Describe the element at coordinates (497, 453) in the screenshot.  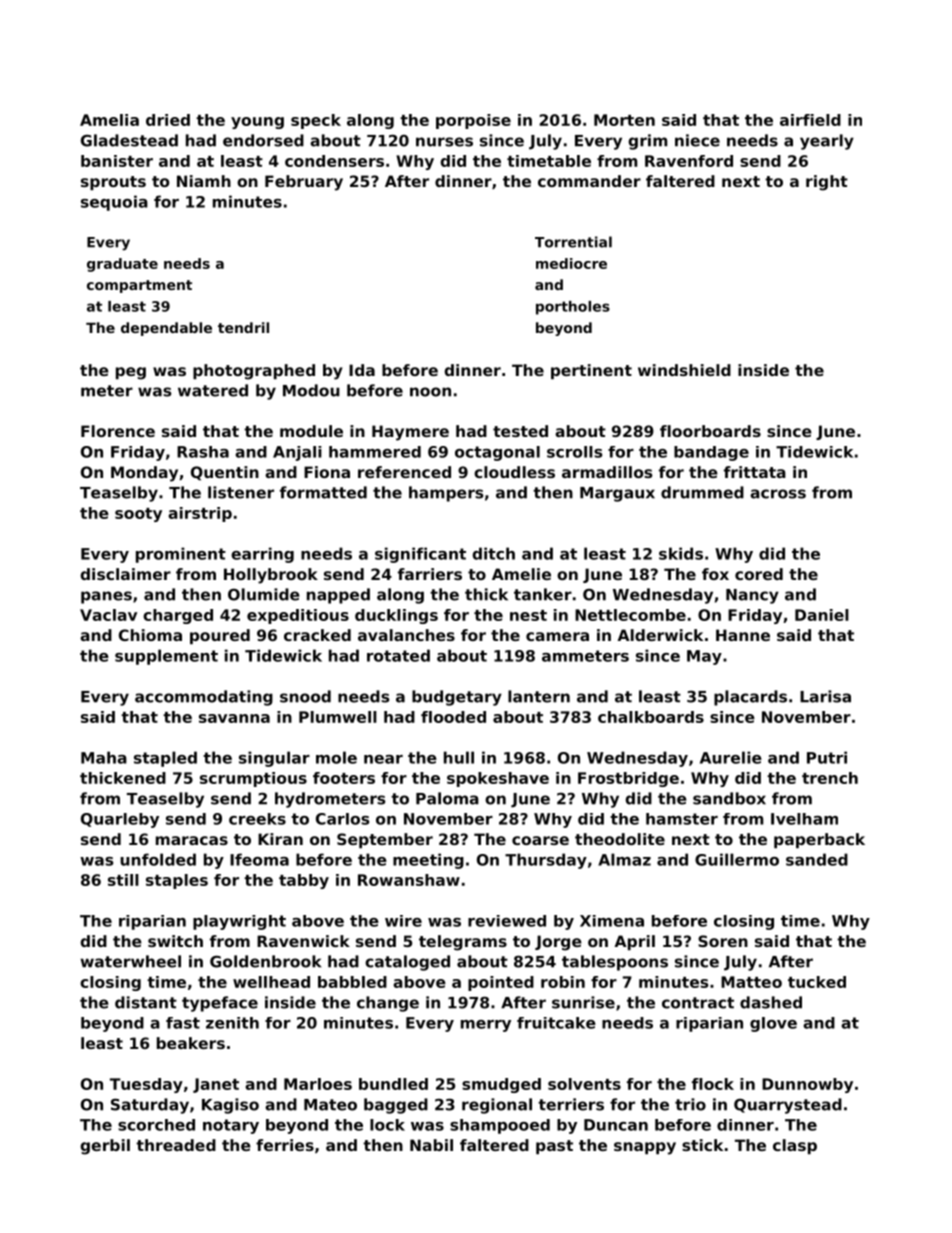
I see `octagonal` at that location.
